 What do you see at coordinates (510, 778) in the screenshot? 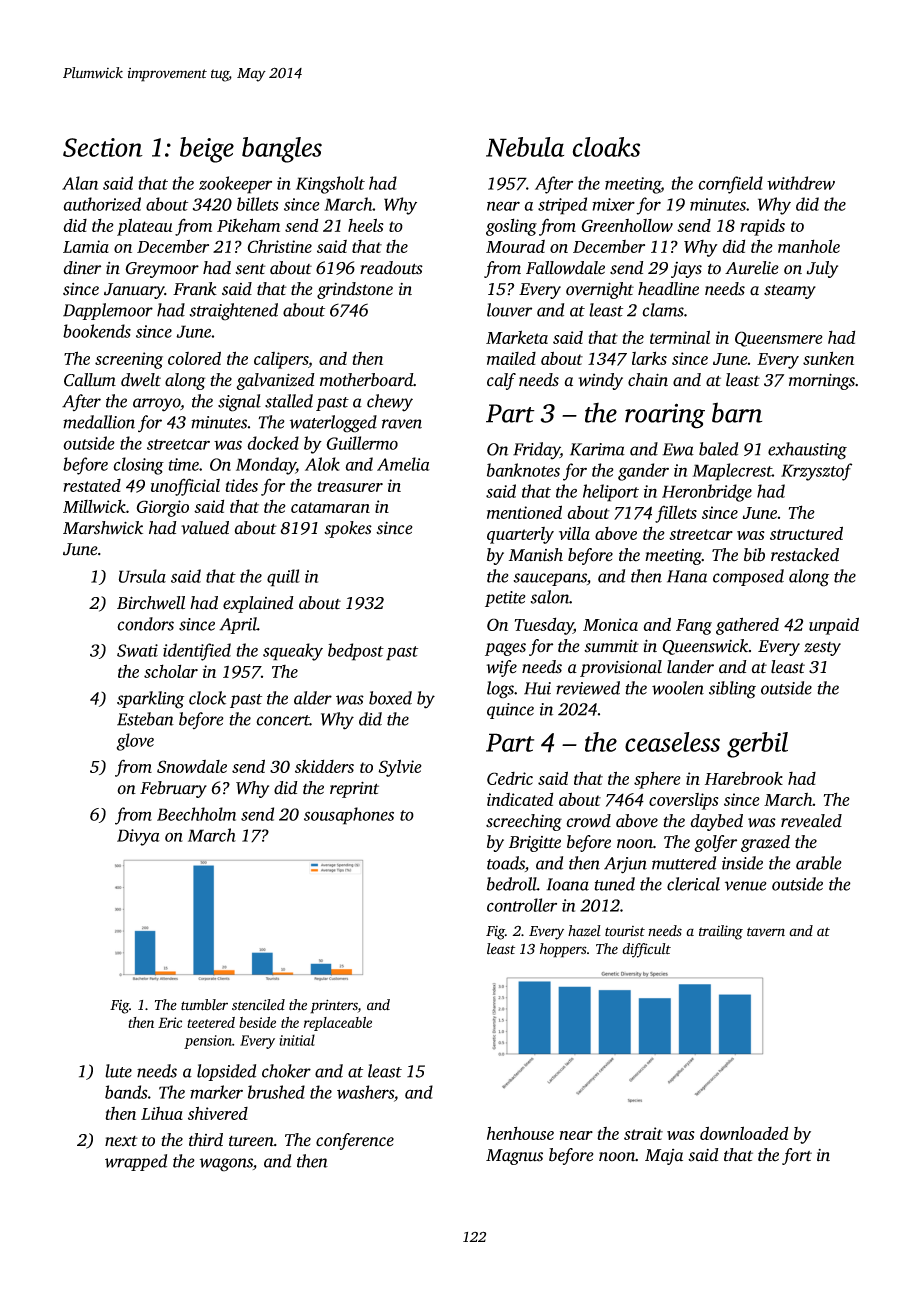
I see `Cedric` at bounding box center [510, 778].
